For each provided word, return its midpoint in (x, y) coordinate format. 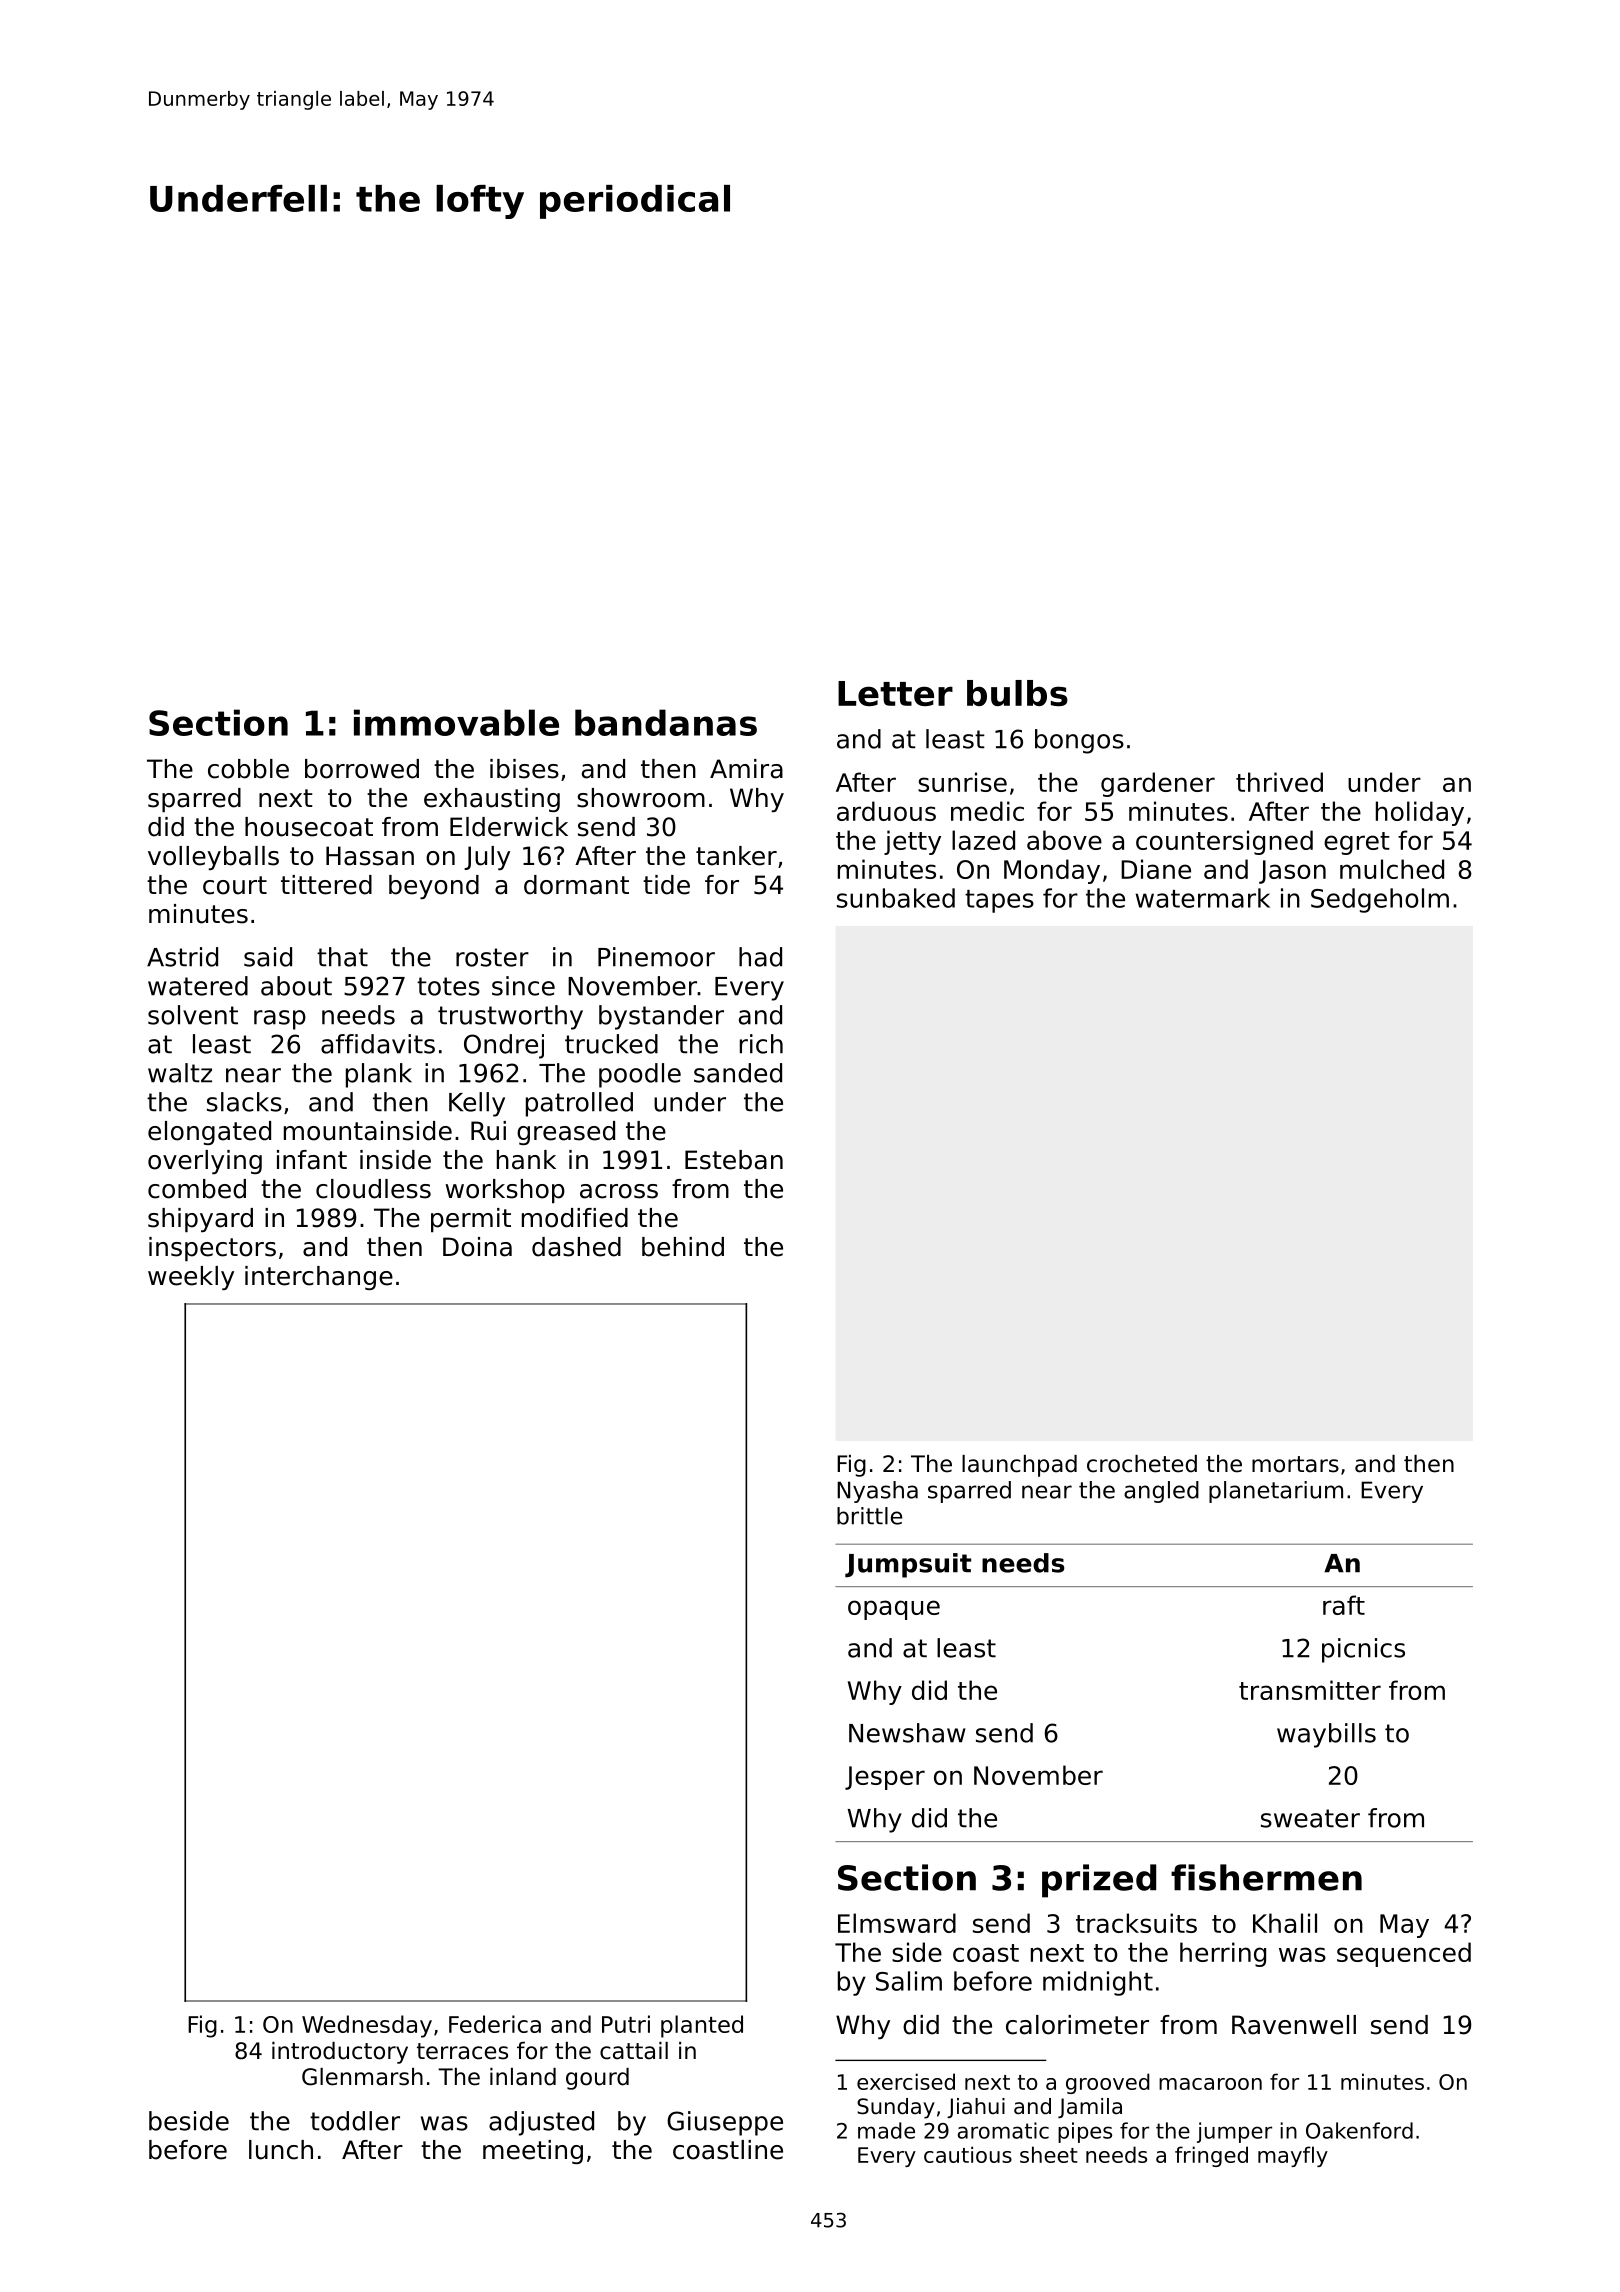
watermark (1203, 898)
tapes (999, 901)
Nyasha (877, 1492)
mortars (1295, 1464)
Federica (495, 2024)
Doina (477, 1247)
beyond (434, 887)
